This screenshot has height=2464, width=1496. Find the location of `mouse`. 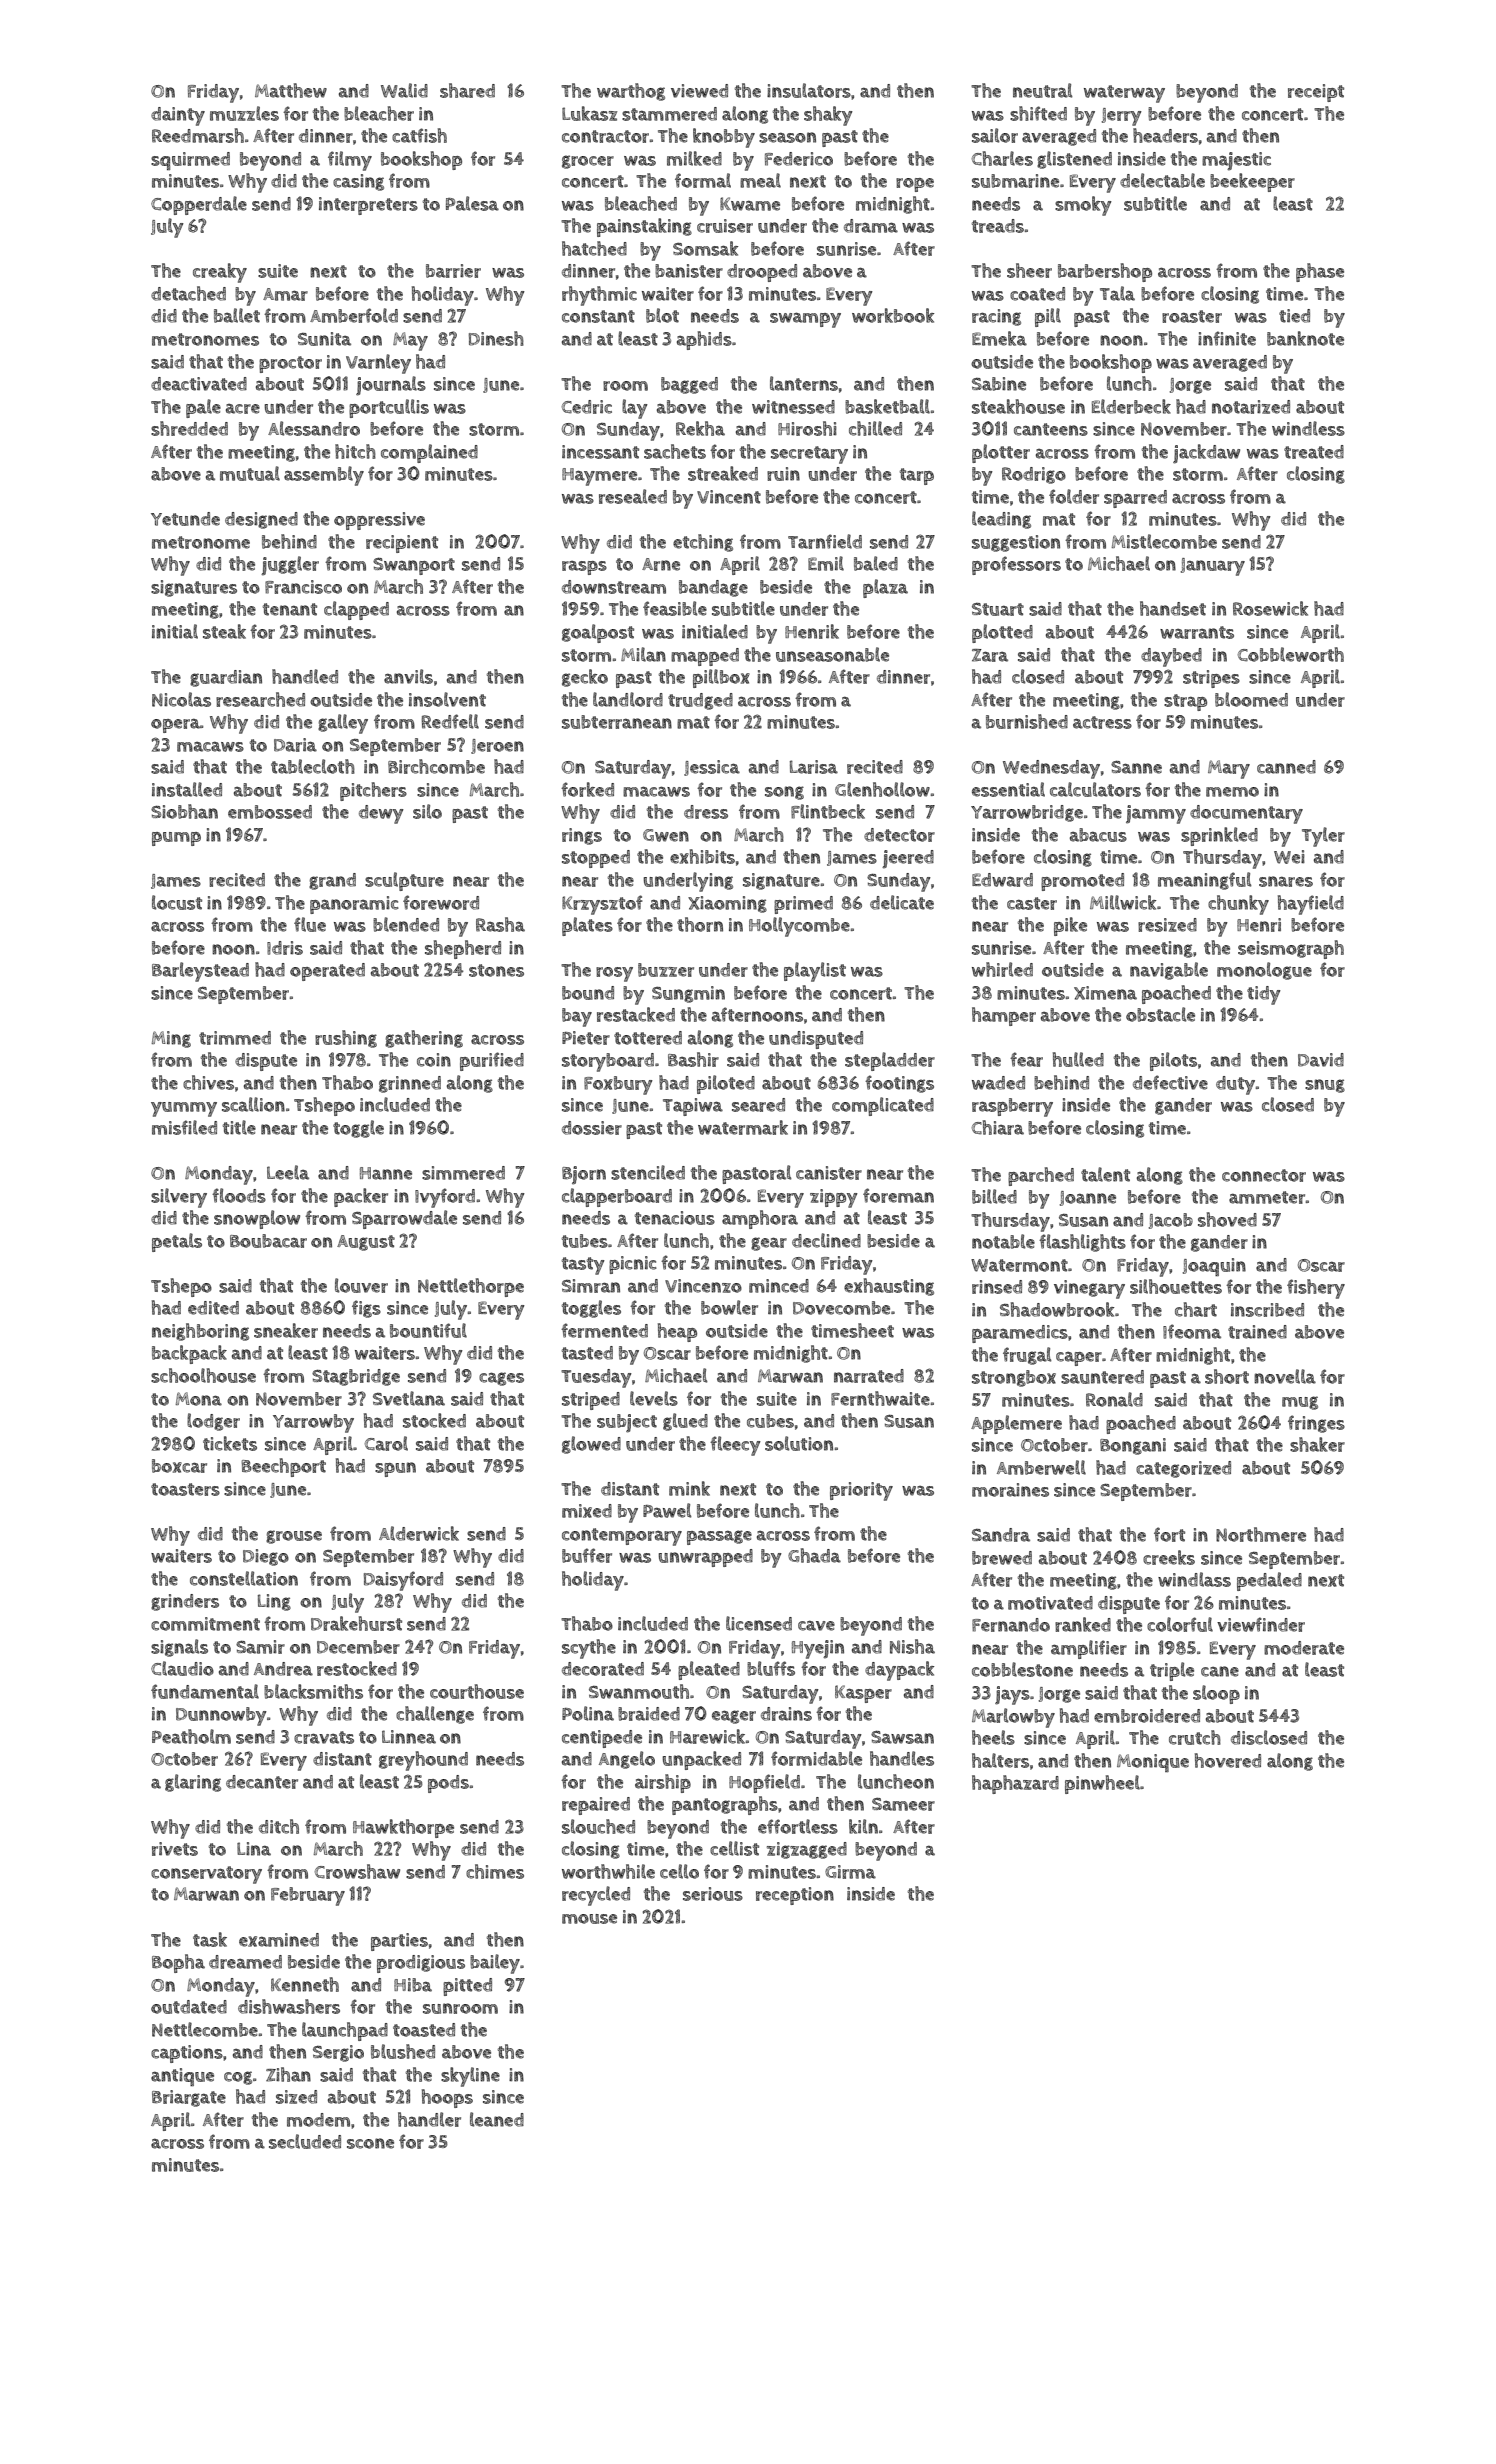

mouse is located at coordinates (589, 1919).
